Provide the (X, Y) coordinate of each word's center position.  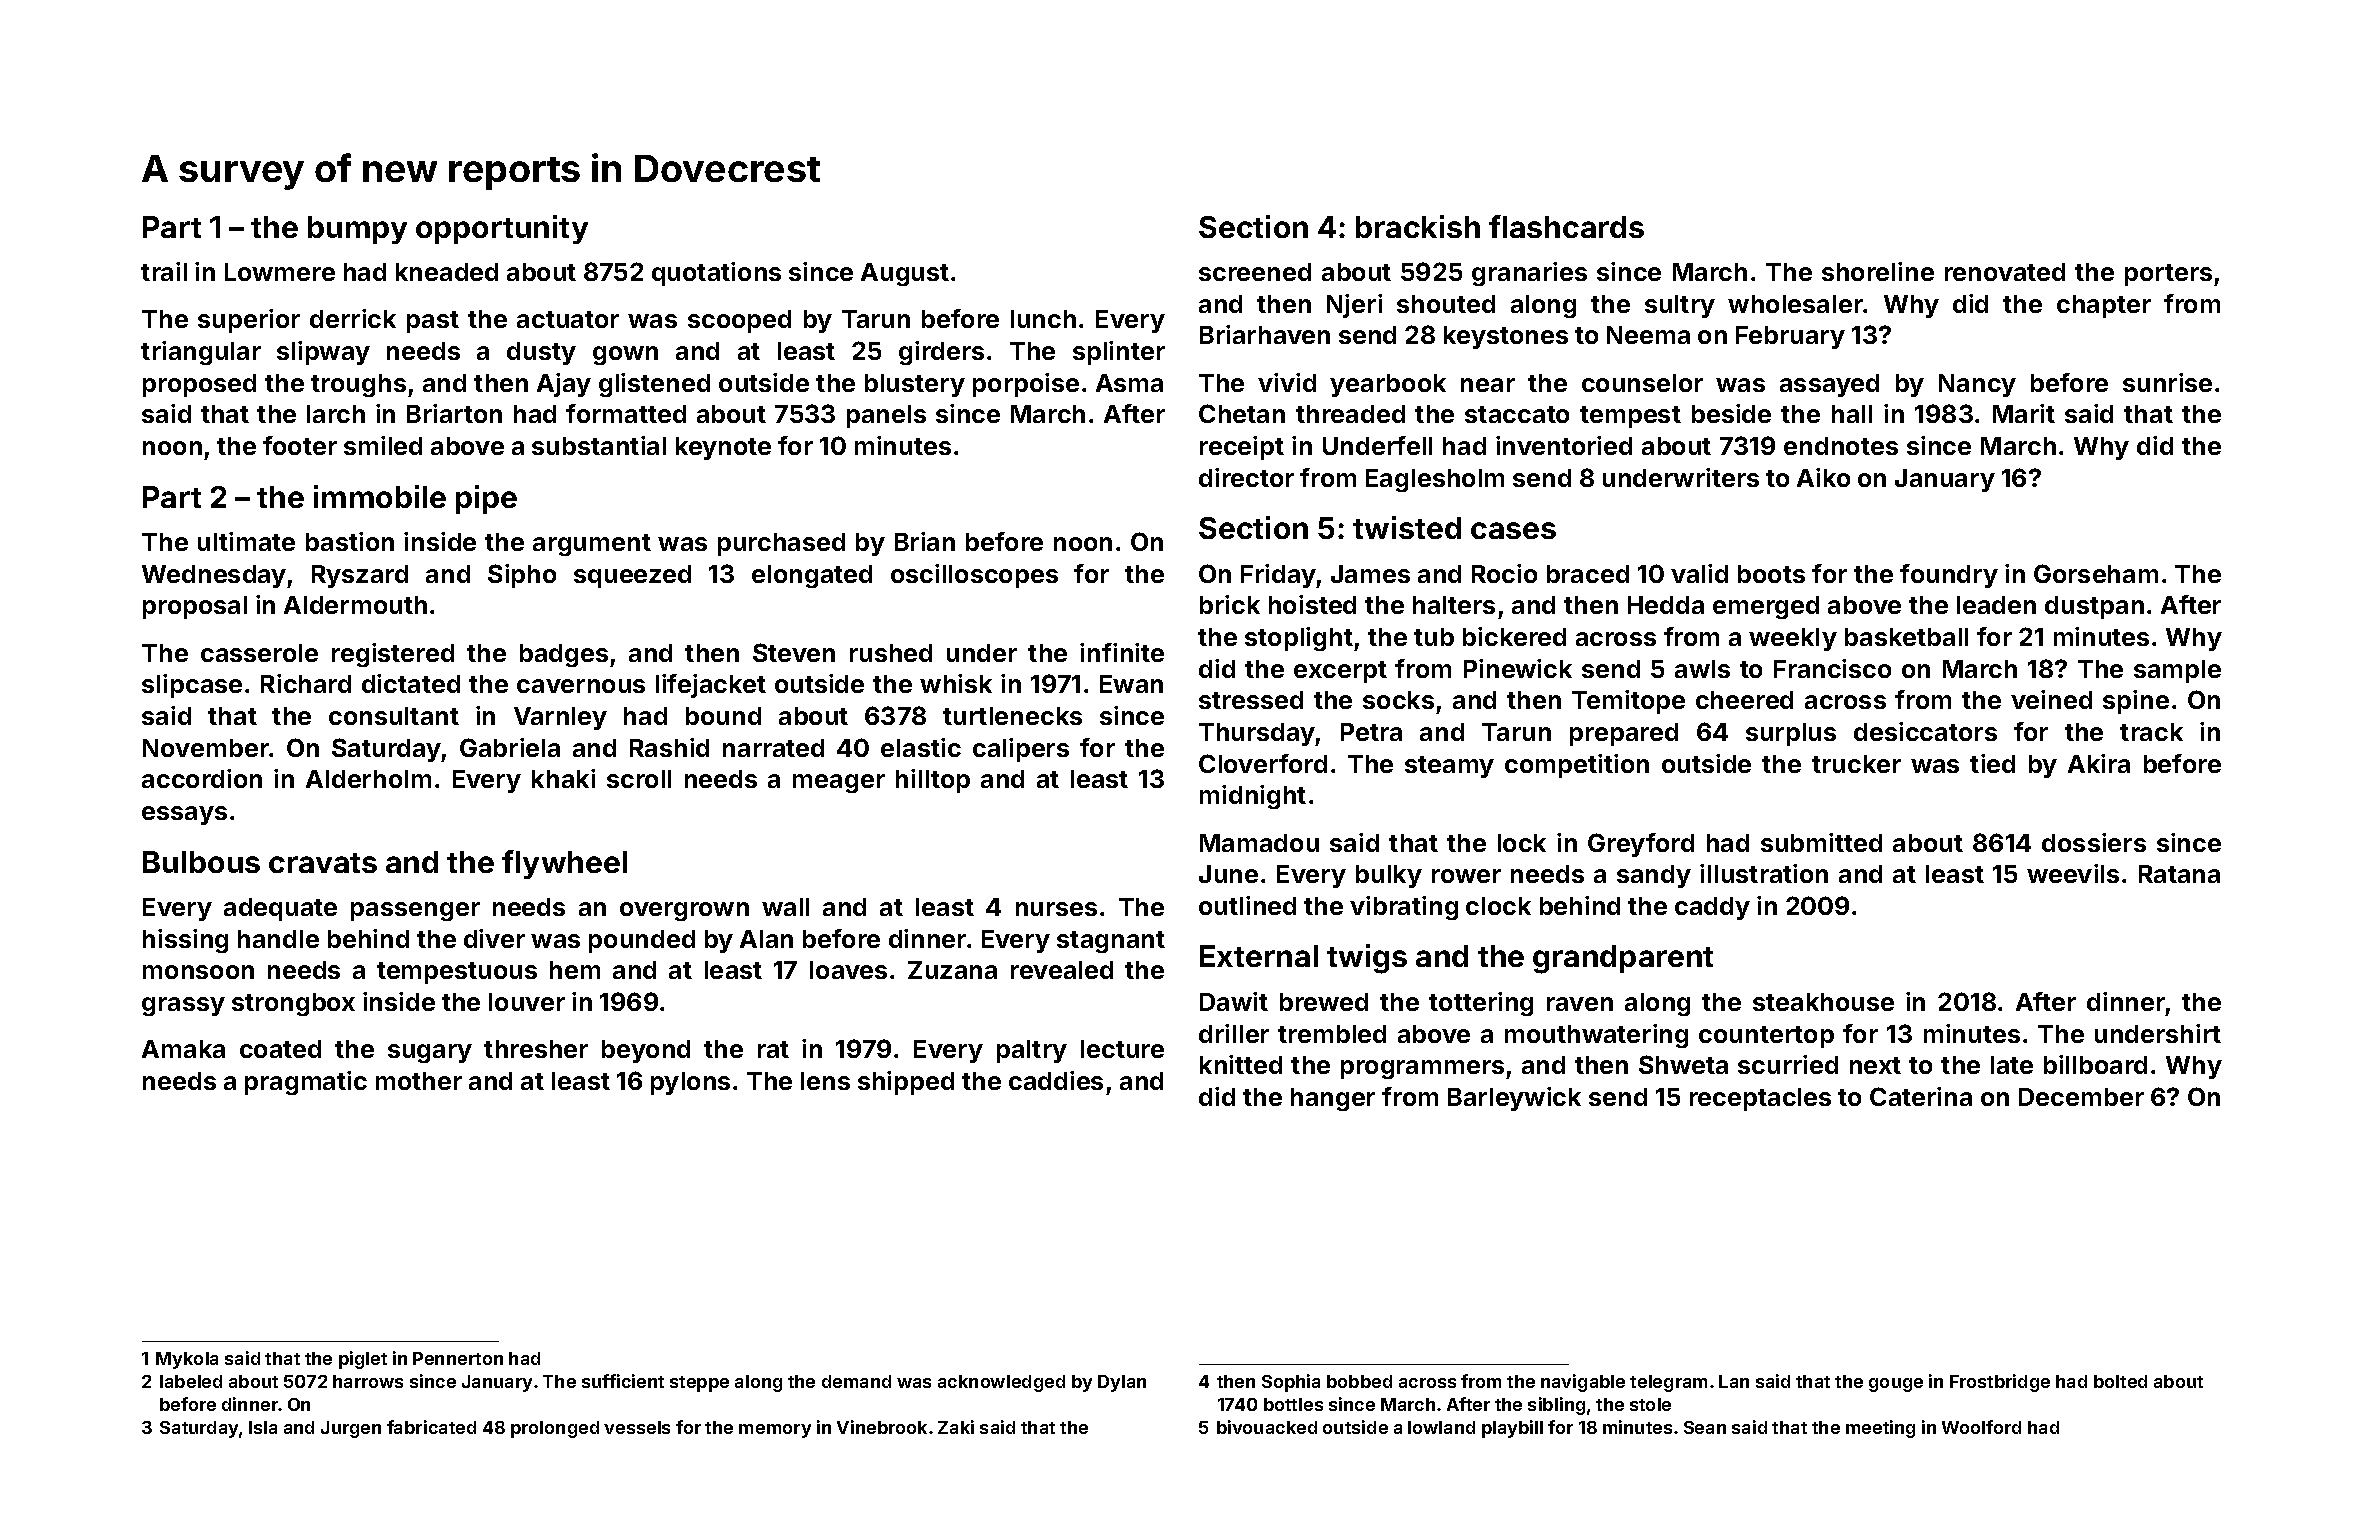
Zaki (956, 1427)
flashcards (1566, 226)
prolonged (555, 1429)
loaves (848, 970)
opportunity (502, 229)
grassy (183, 1006)
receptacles (1760, 1099)
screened (1255, 272)
